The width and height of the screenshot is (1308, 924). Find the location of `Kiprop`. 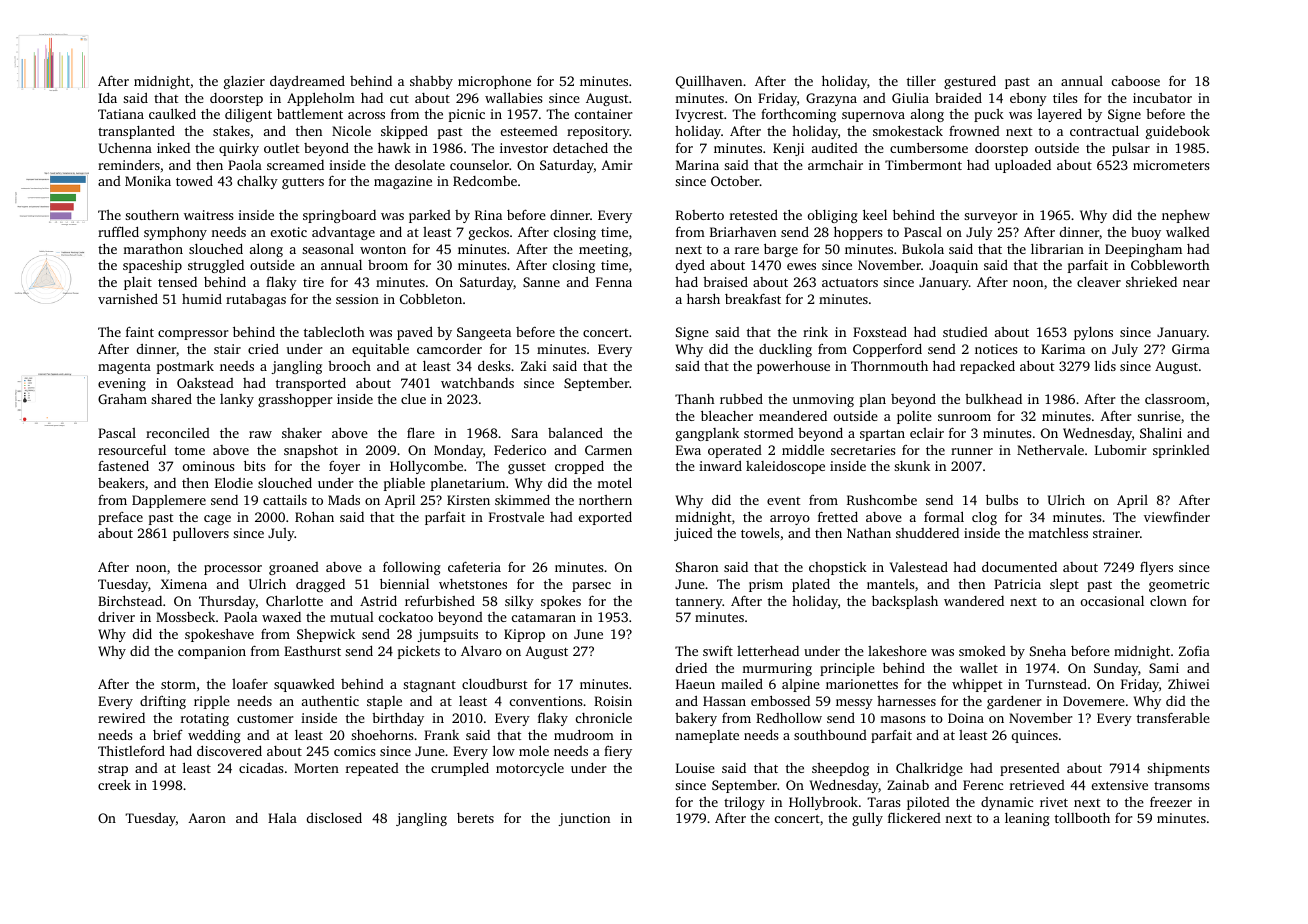

Kiprop is located at coordinates (524, 635).
